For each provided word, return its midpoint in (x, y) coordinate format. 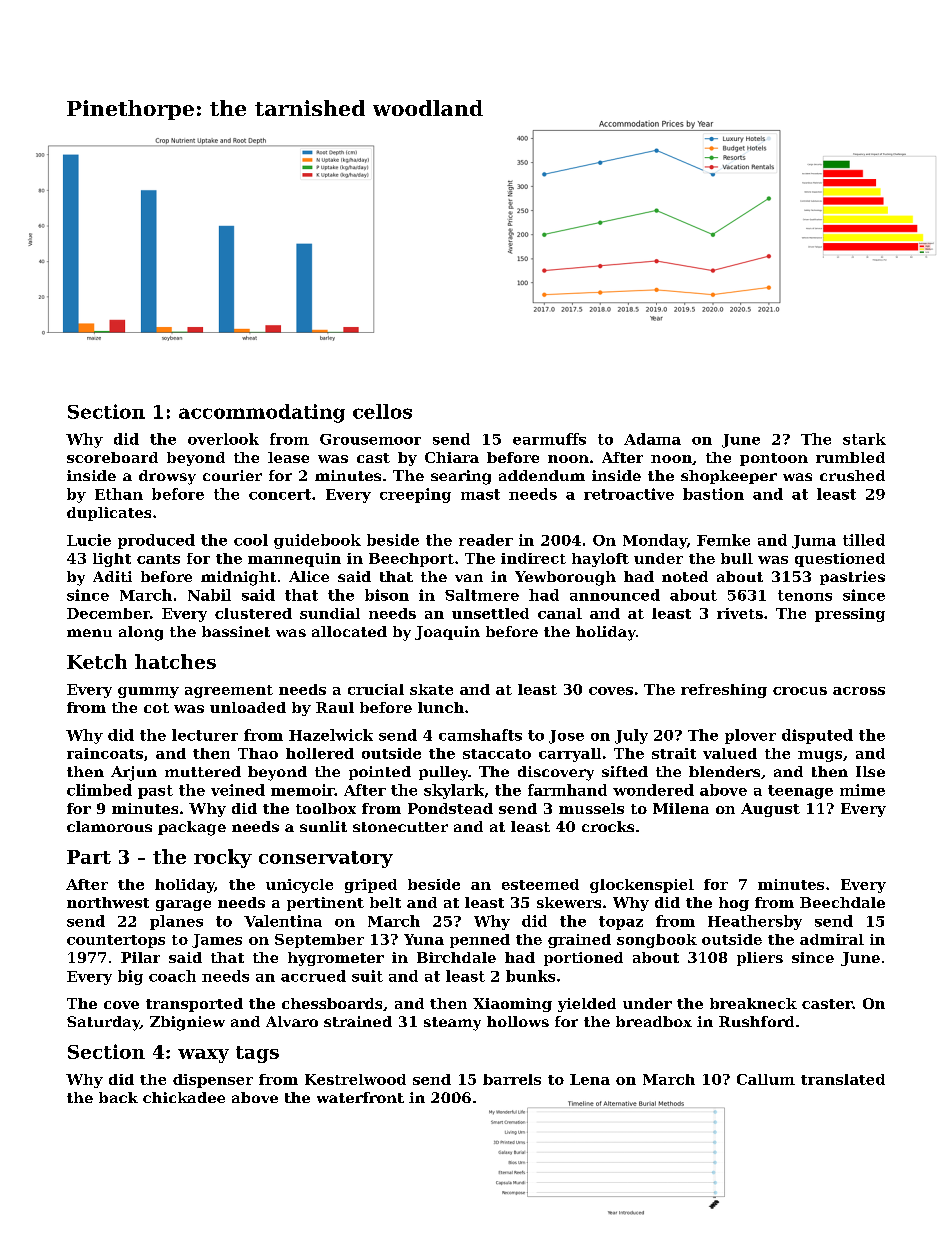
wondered (653, 790)
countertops (116, 941)
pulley (443, 773)
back (118, 1097)
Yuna (424, 939)
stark (864, 439)
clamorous (109, 826)
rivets (740, 613)
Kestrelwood (355, 1079)
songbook (657, 941)
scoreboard (112, 457)
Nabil (209, 595)
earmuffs (549, 439)
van (469, 578)
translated (843, 1079)
